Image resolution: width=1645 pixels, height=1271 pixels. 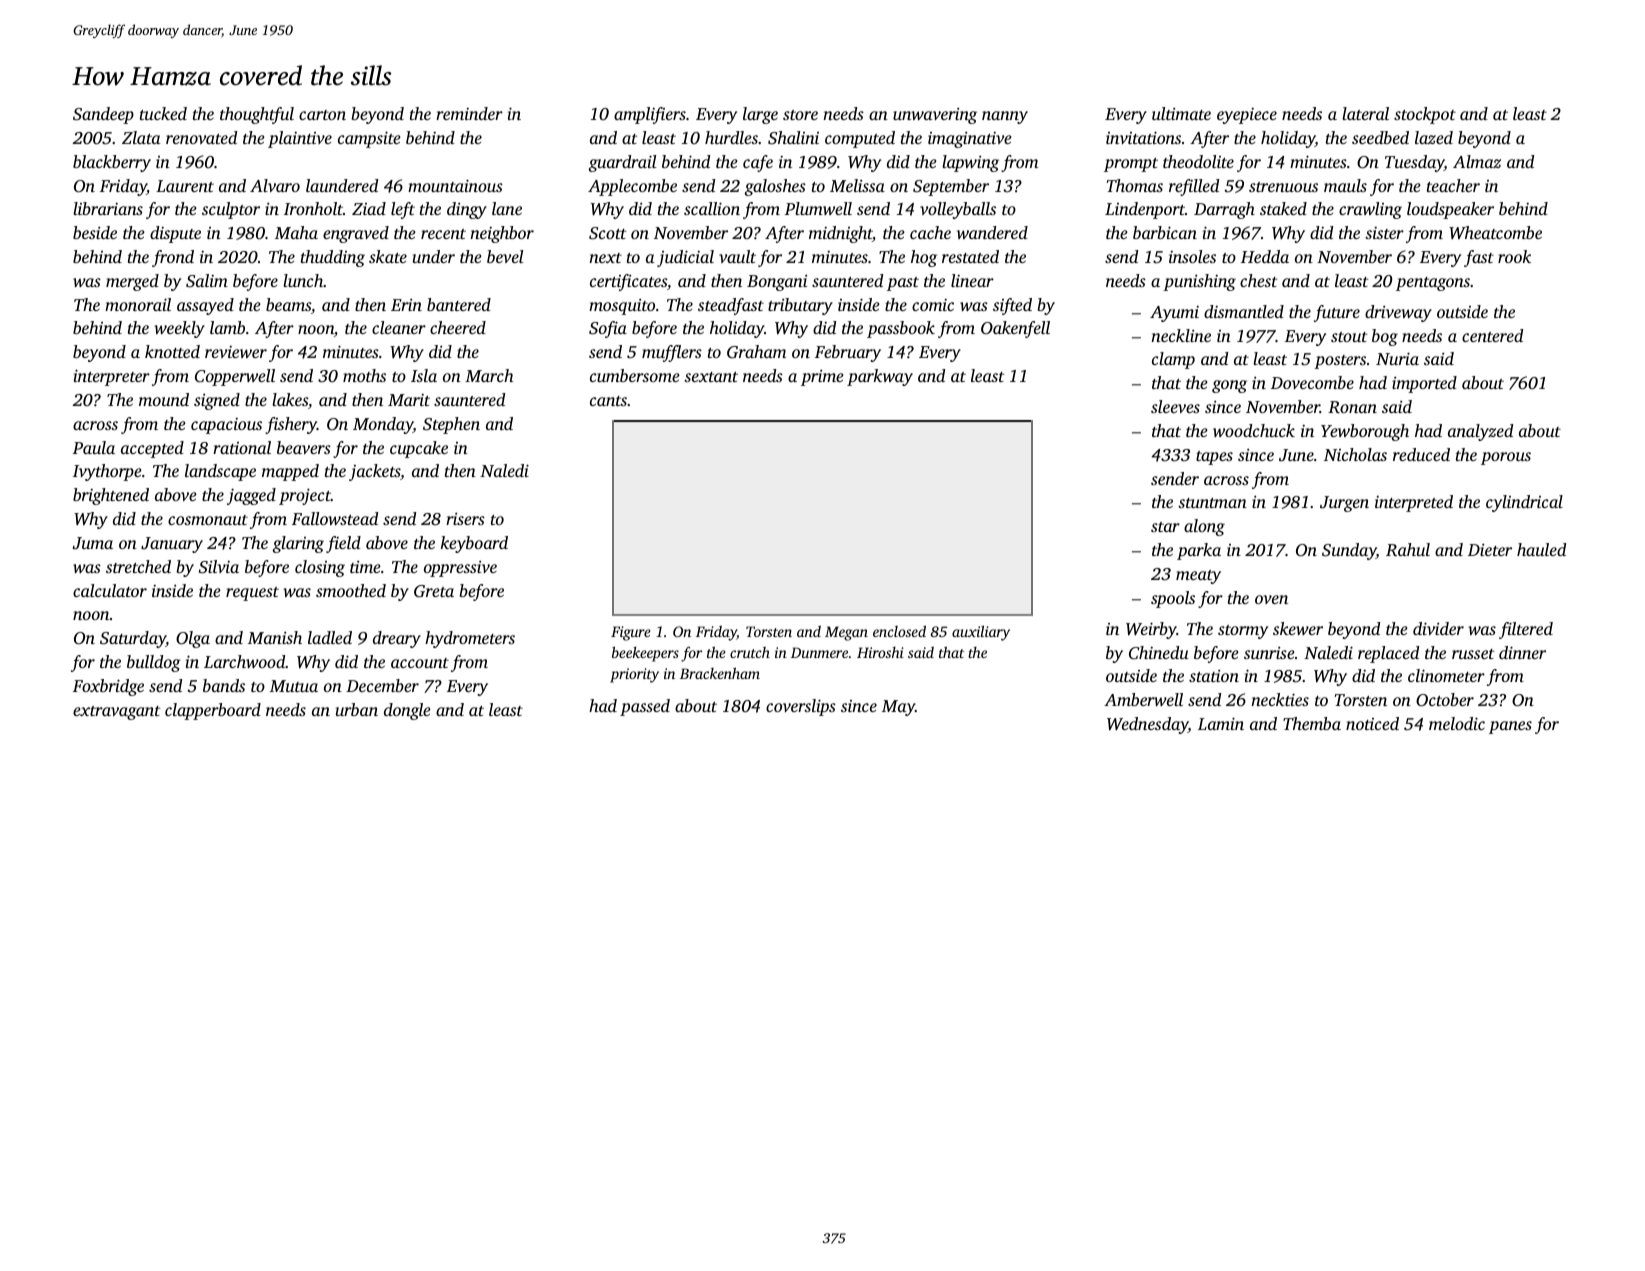 What do you see at coordinates (1012, 306) in the document?
I see `sifted` at bounding box center [1012, 306].
